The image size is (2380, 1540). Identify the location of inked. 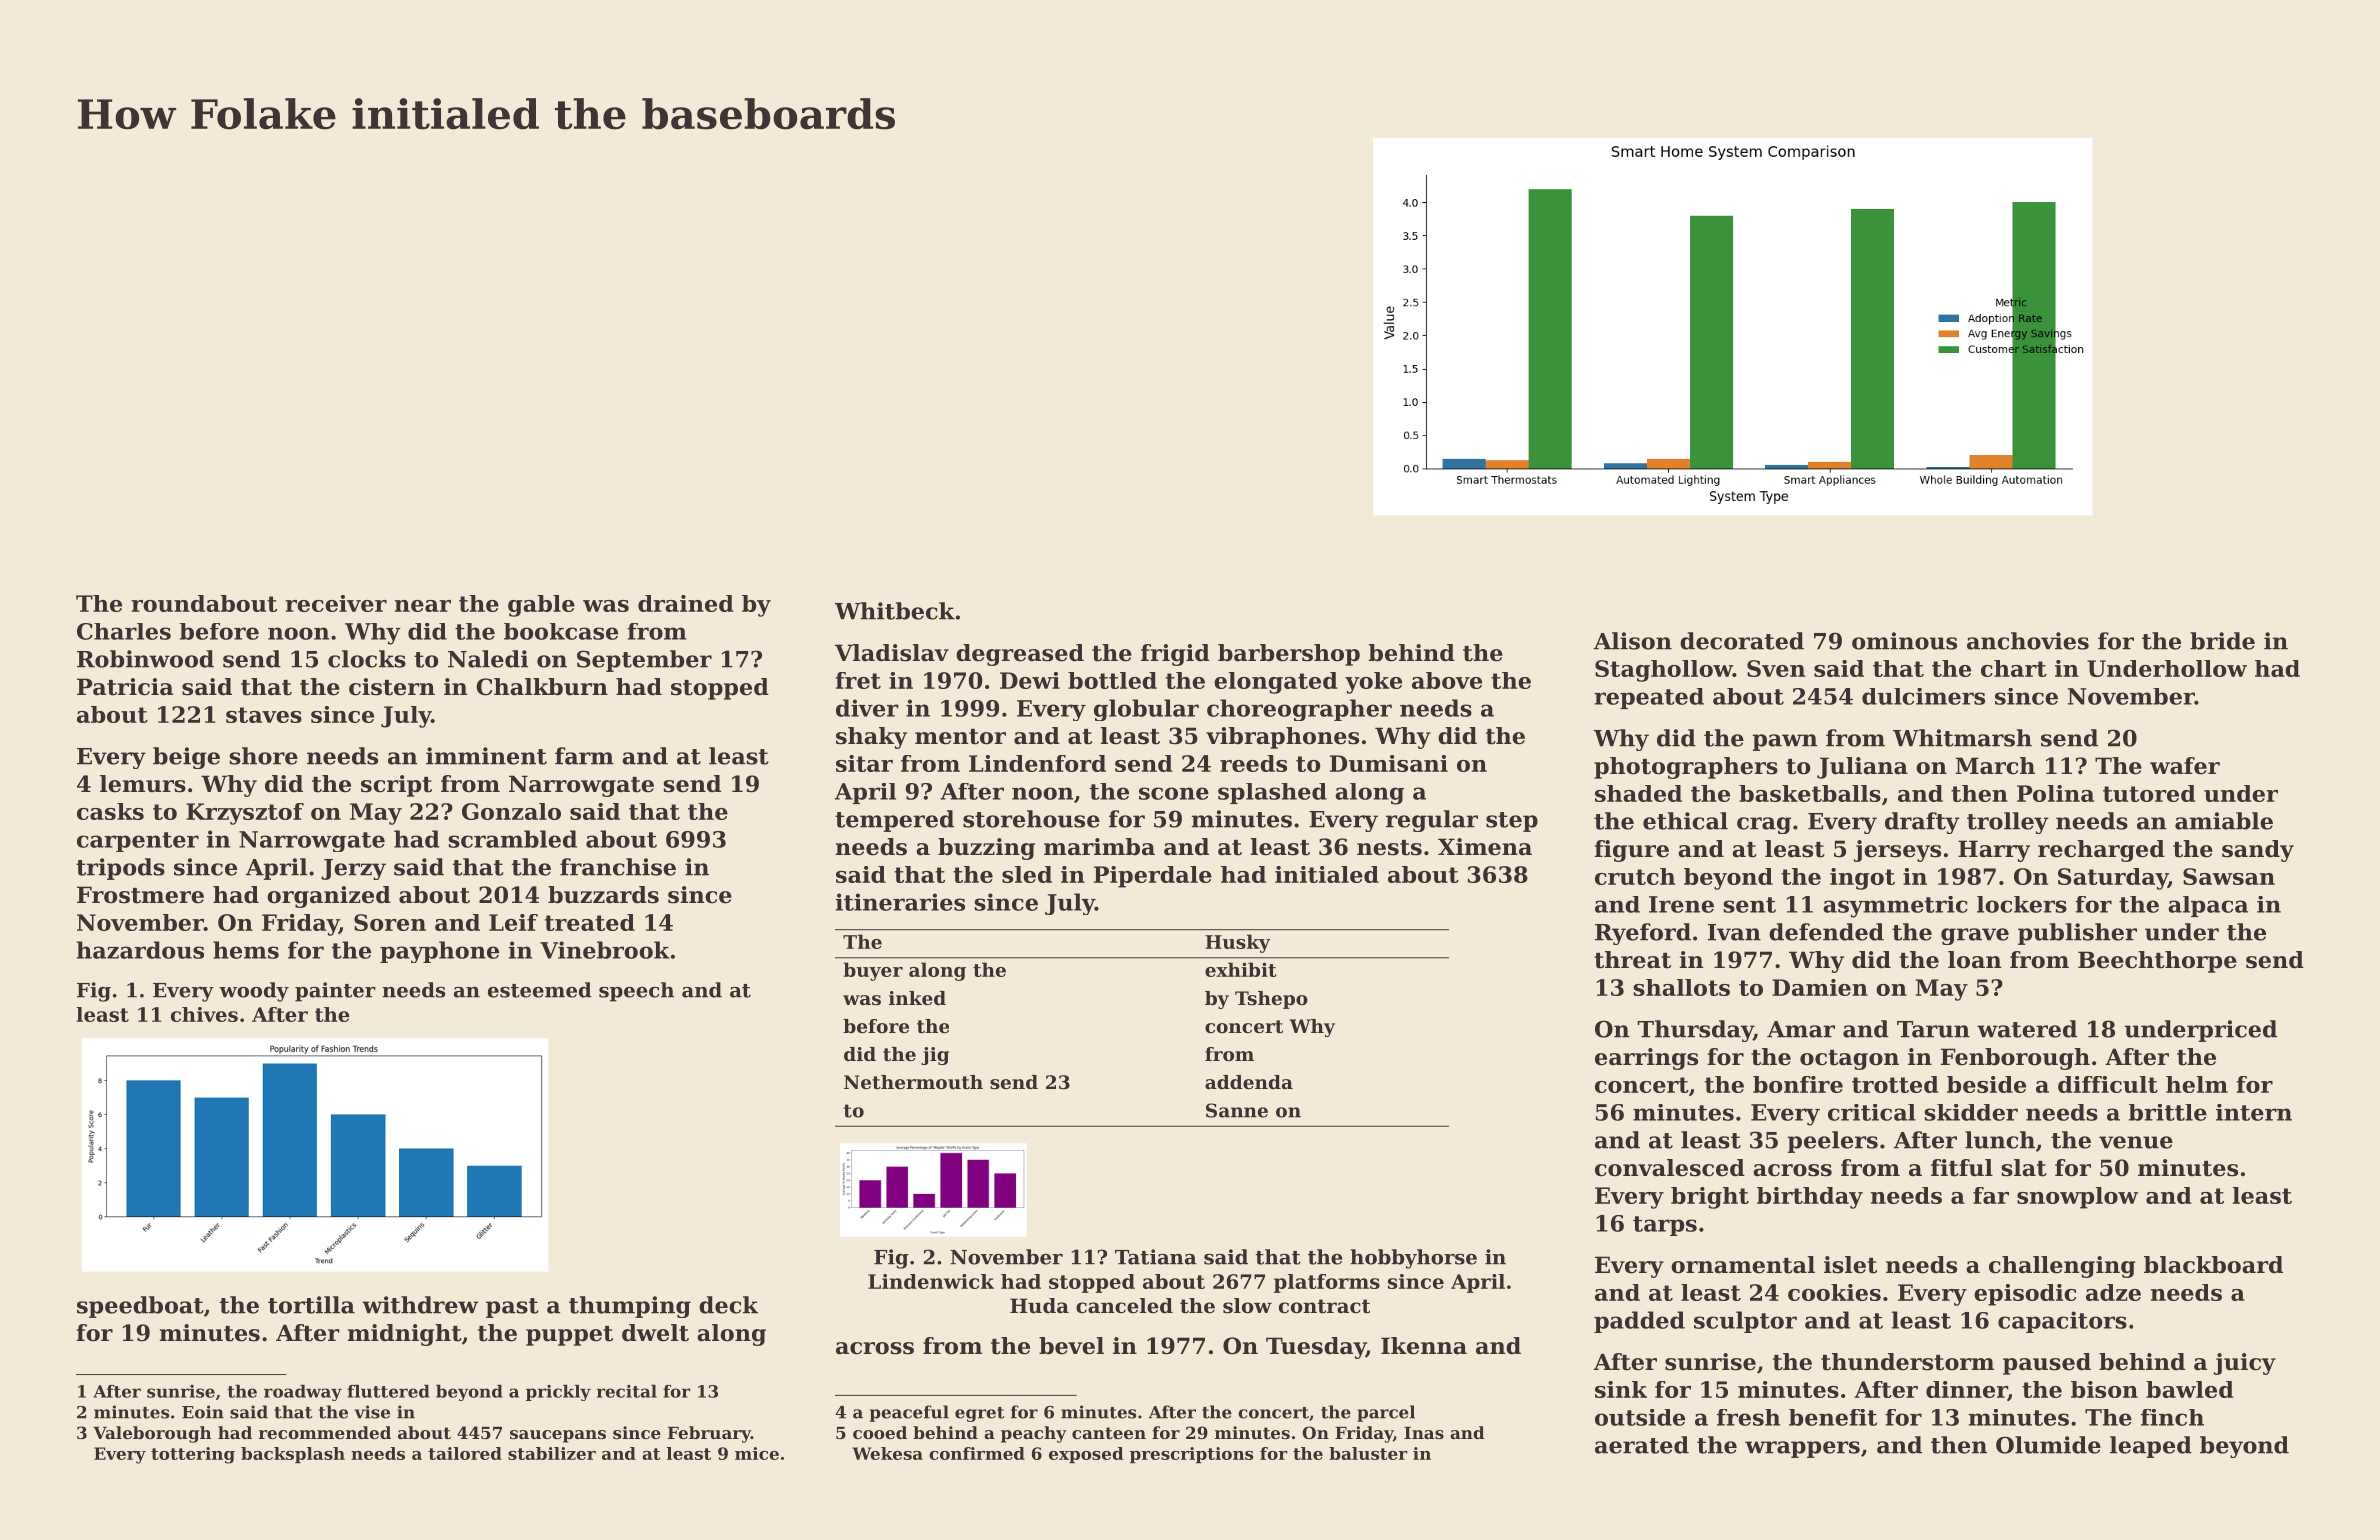
(917, 998).
